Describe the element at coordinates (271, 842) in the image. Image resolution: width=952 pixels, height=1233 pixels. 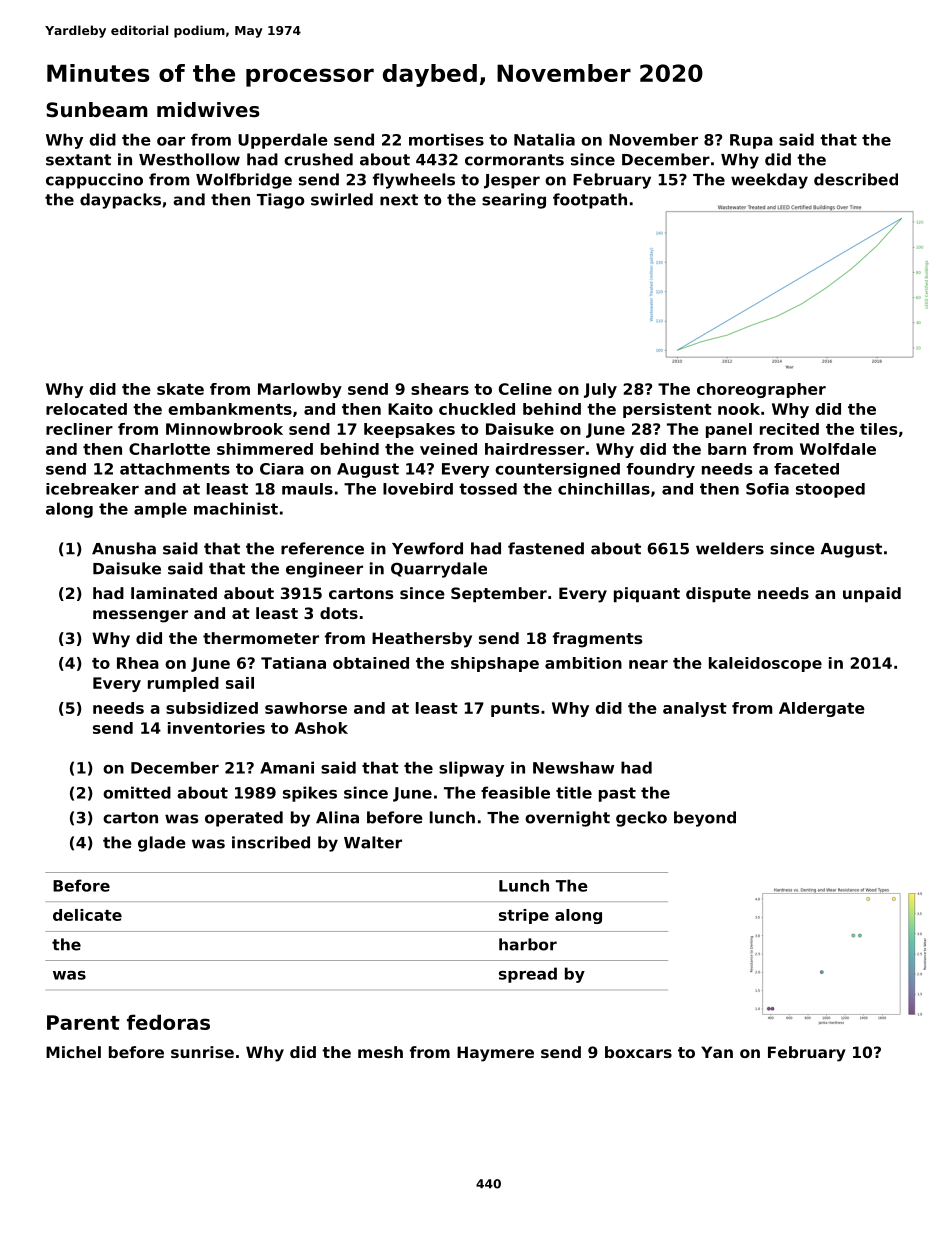
I see `inscribed` at that location.
